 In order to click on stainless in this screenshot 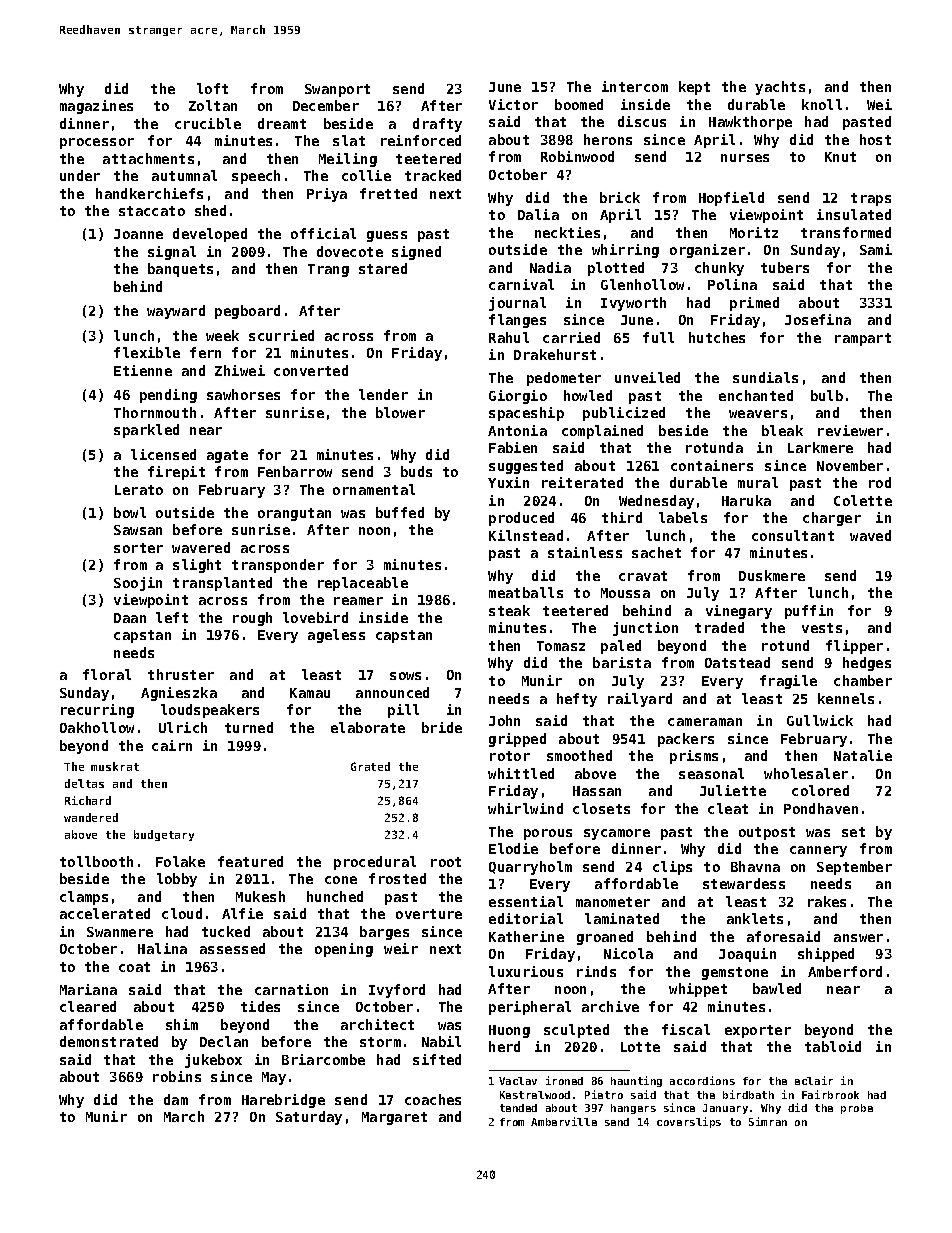, I will do `click(585, 552)`.
